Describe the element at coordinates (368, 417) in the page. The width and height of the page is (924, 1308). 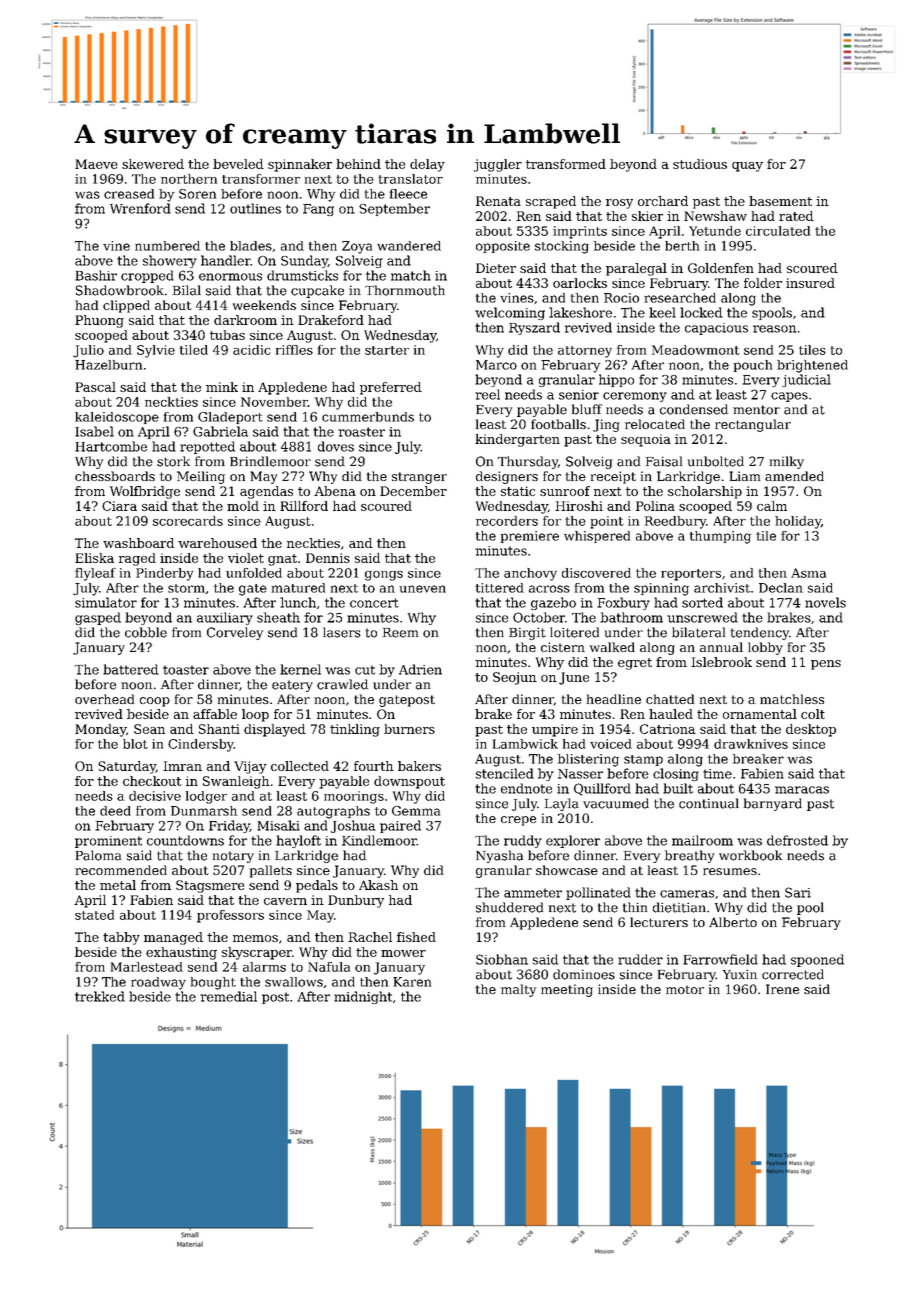
I see `cummerbunds` at that location.
